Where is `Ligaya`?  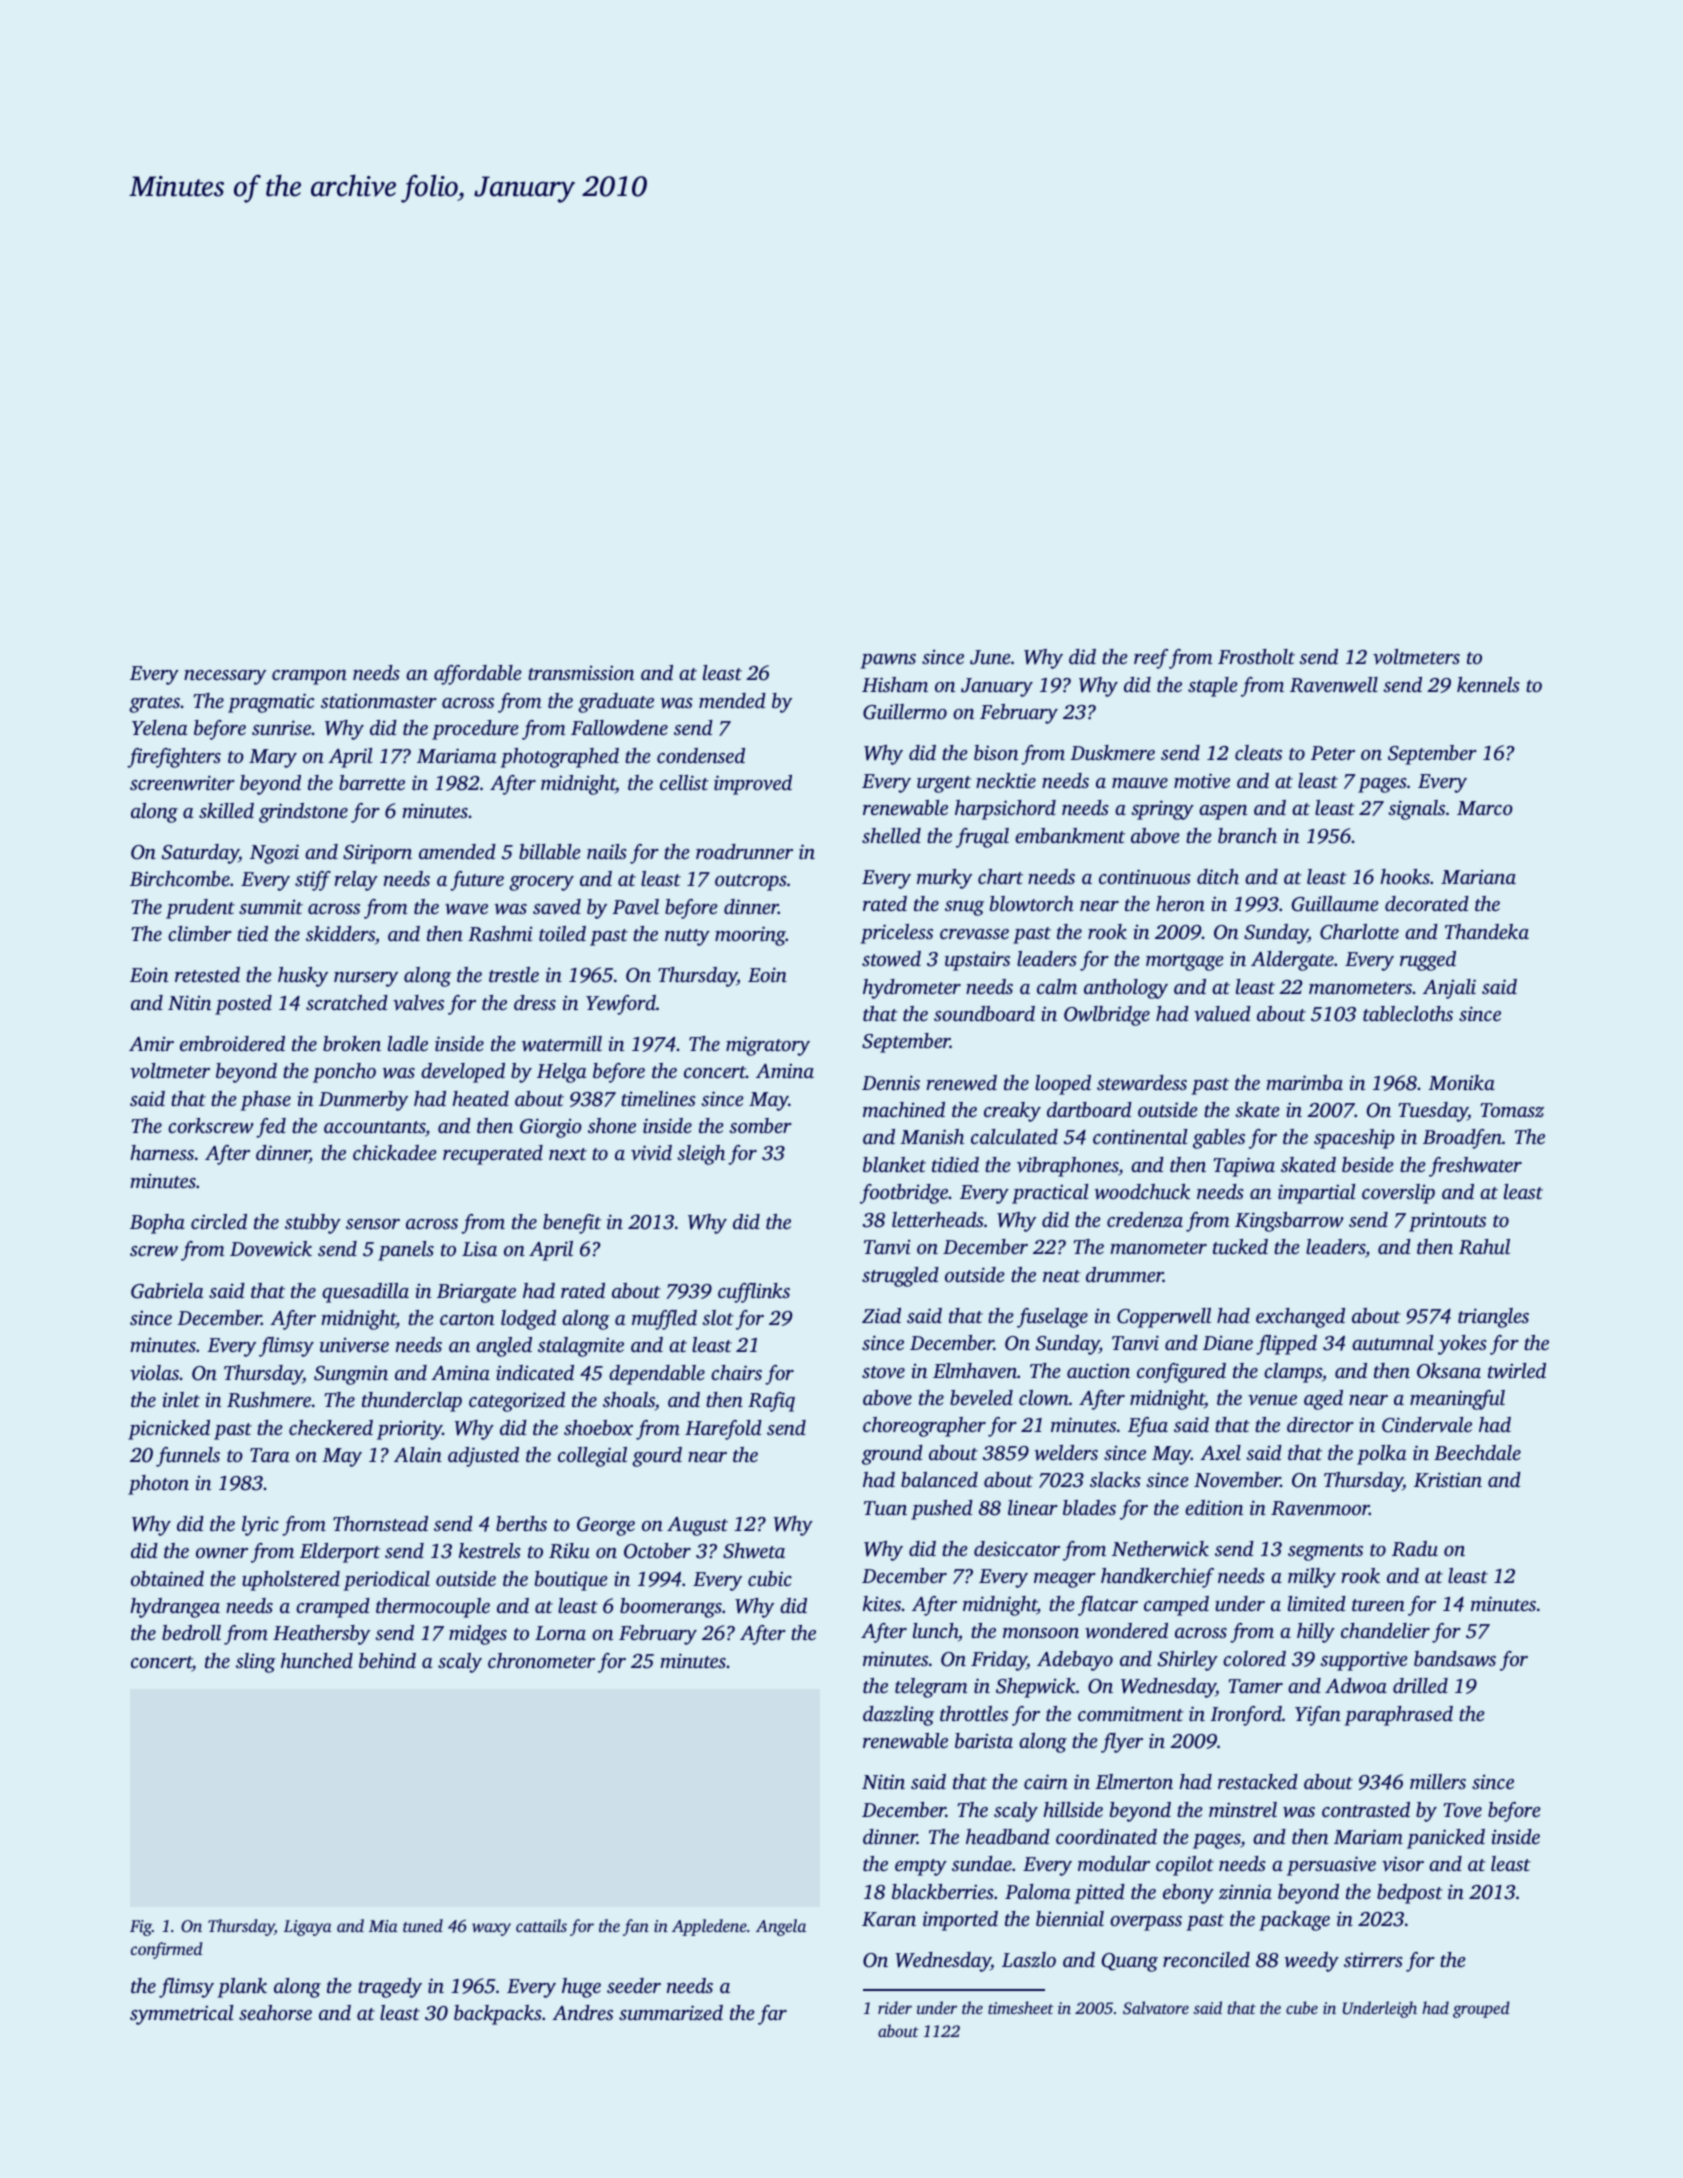 Ligaya is located at coordinates (308, 1928).
